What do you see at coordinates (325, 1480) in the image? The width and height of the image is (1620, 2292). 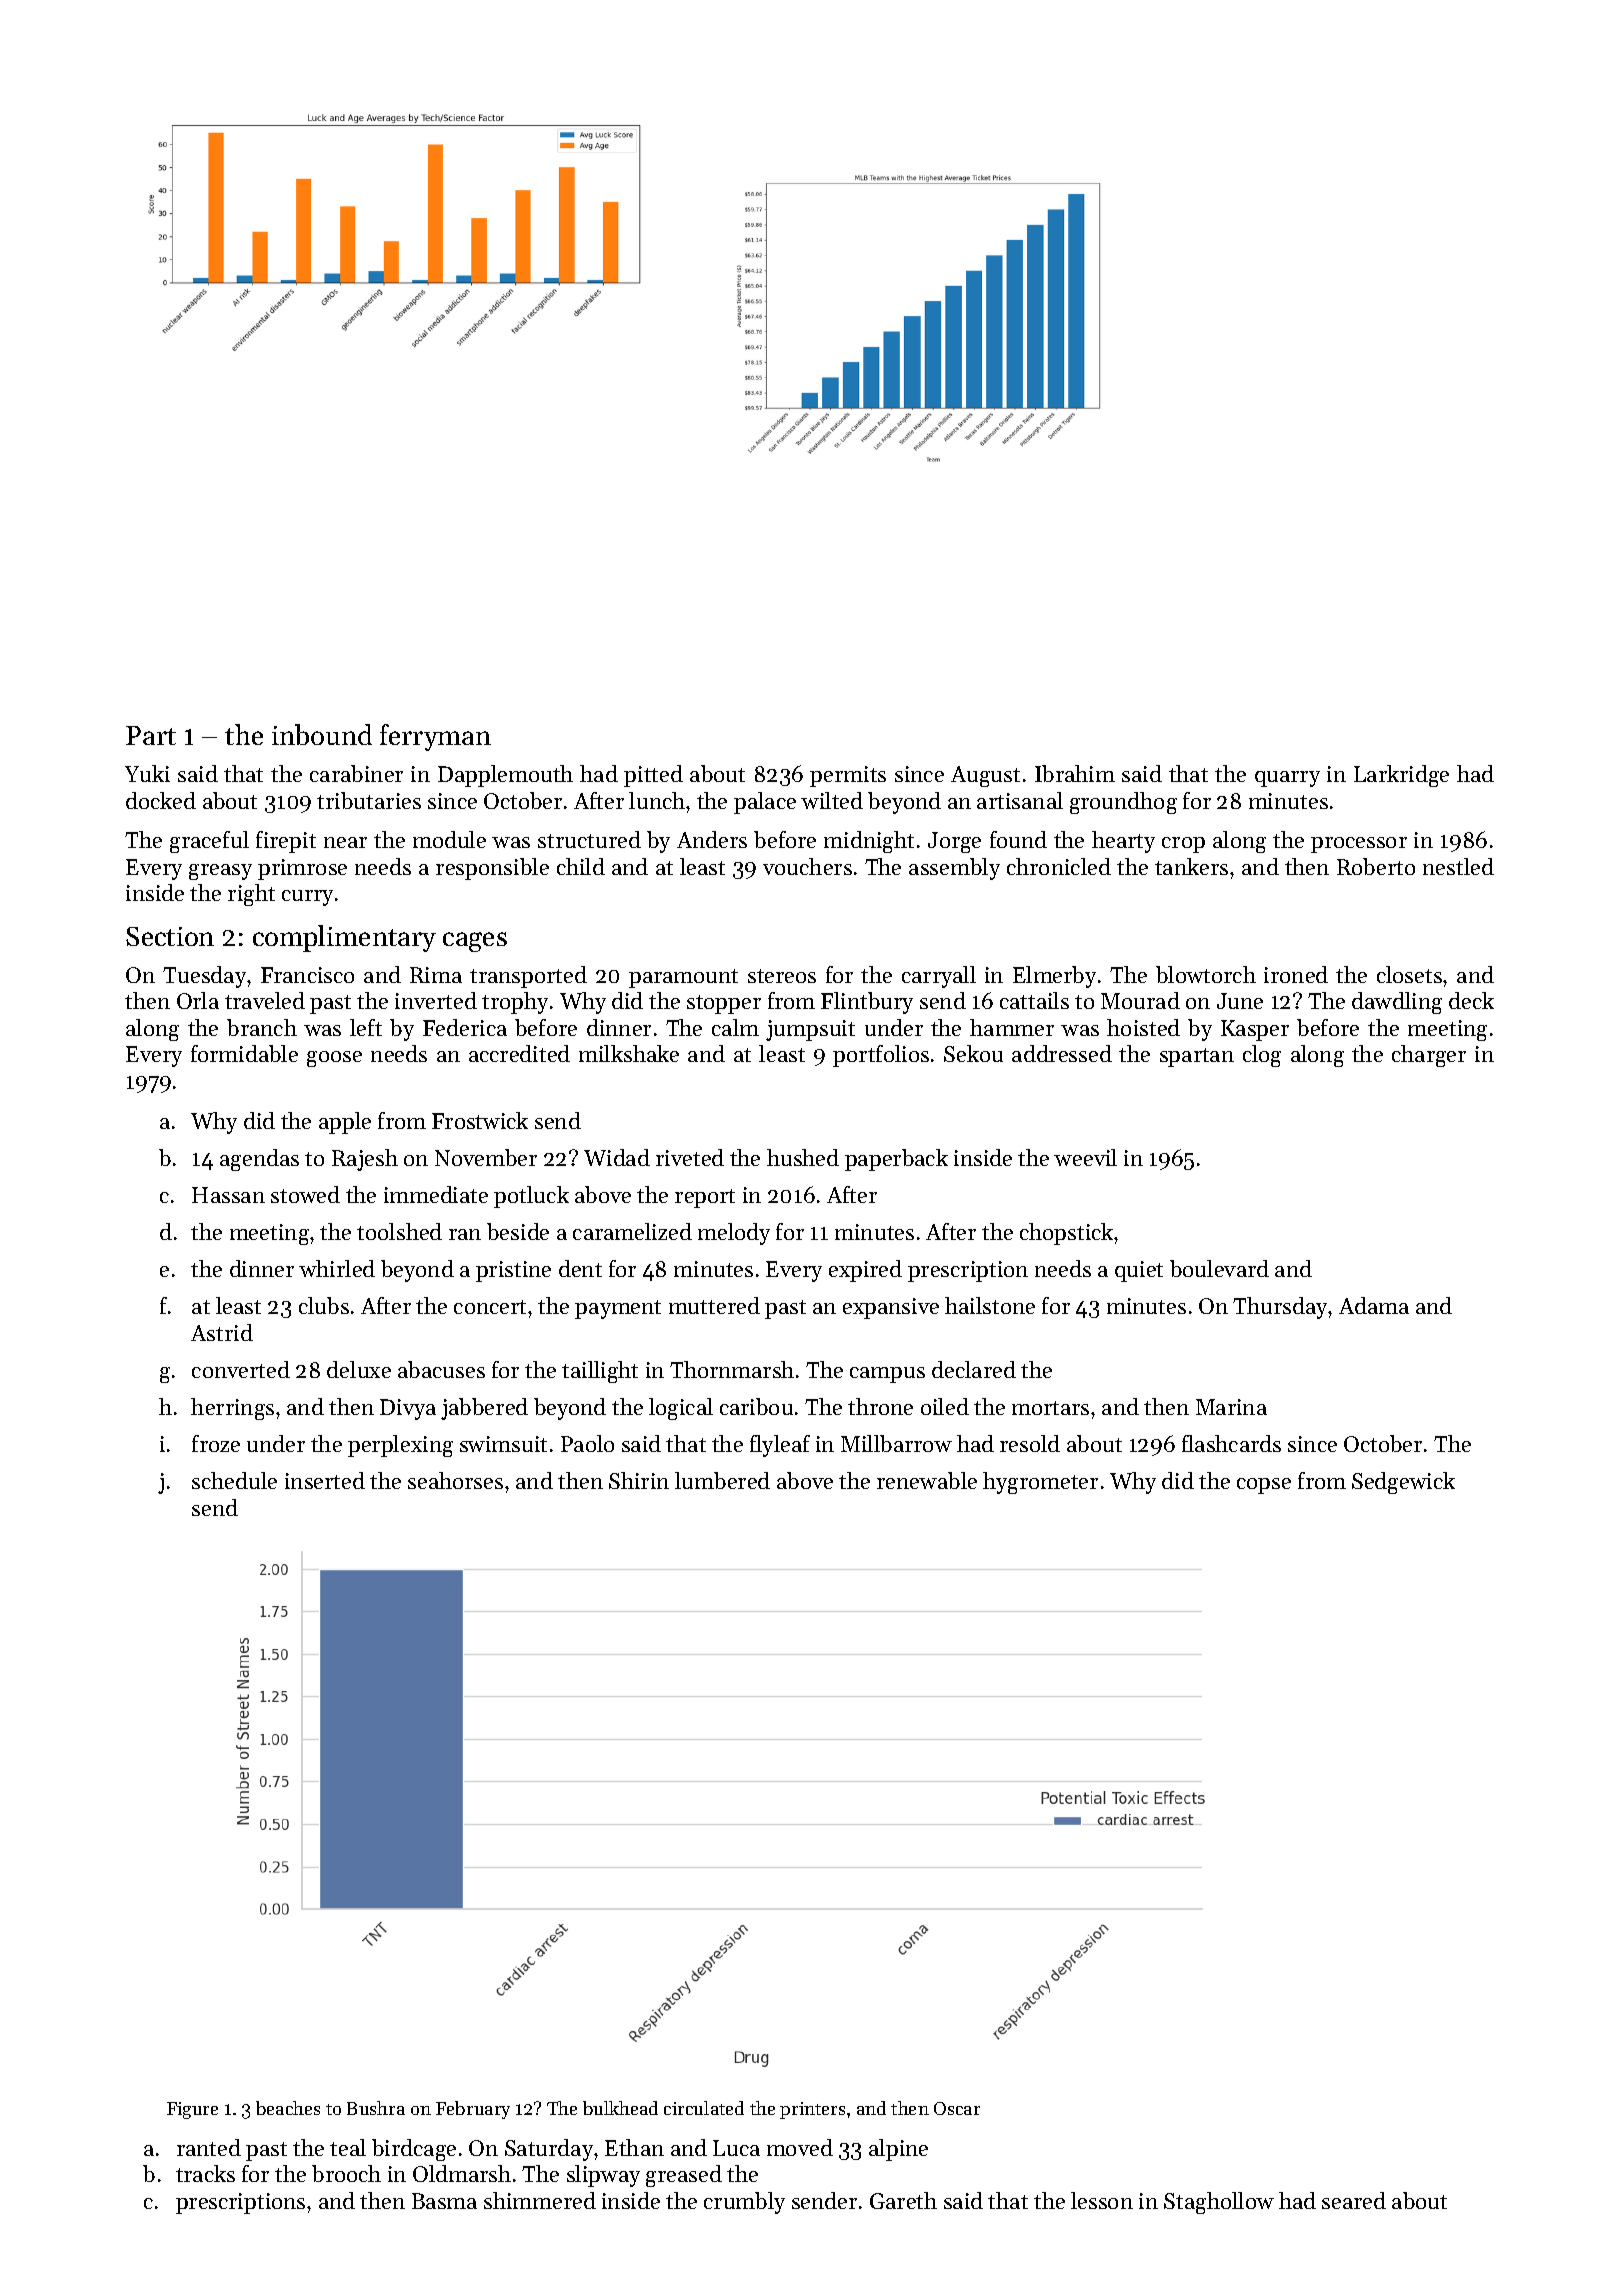 I see `inserted` at bounding box center [325, 1480].
